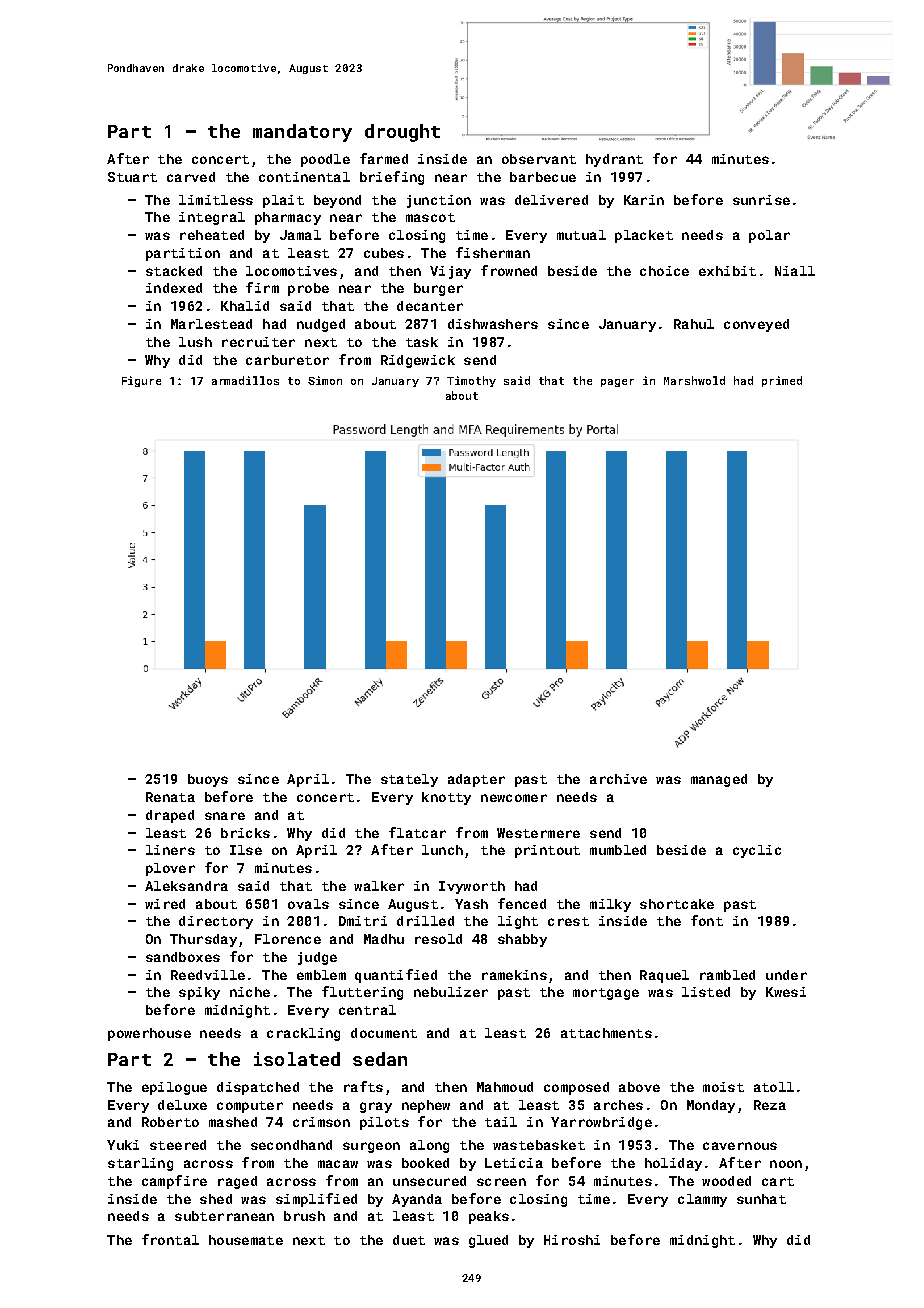 Image resolution: width=924 pixels, height=1308 pixels. Describe the element at coordinates (439, 201) in the screenshot. I see `junction` at that location.
